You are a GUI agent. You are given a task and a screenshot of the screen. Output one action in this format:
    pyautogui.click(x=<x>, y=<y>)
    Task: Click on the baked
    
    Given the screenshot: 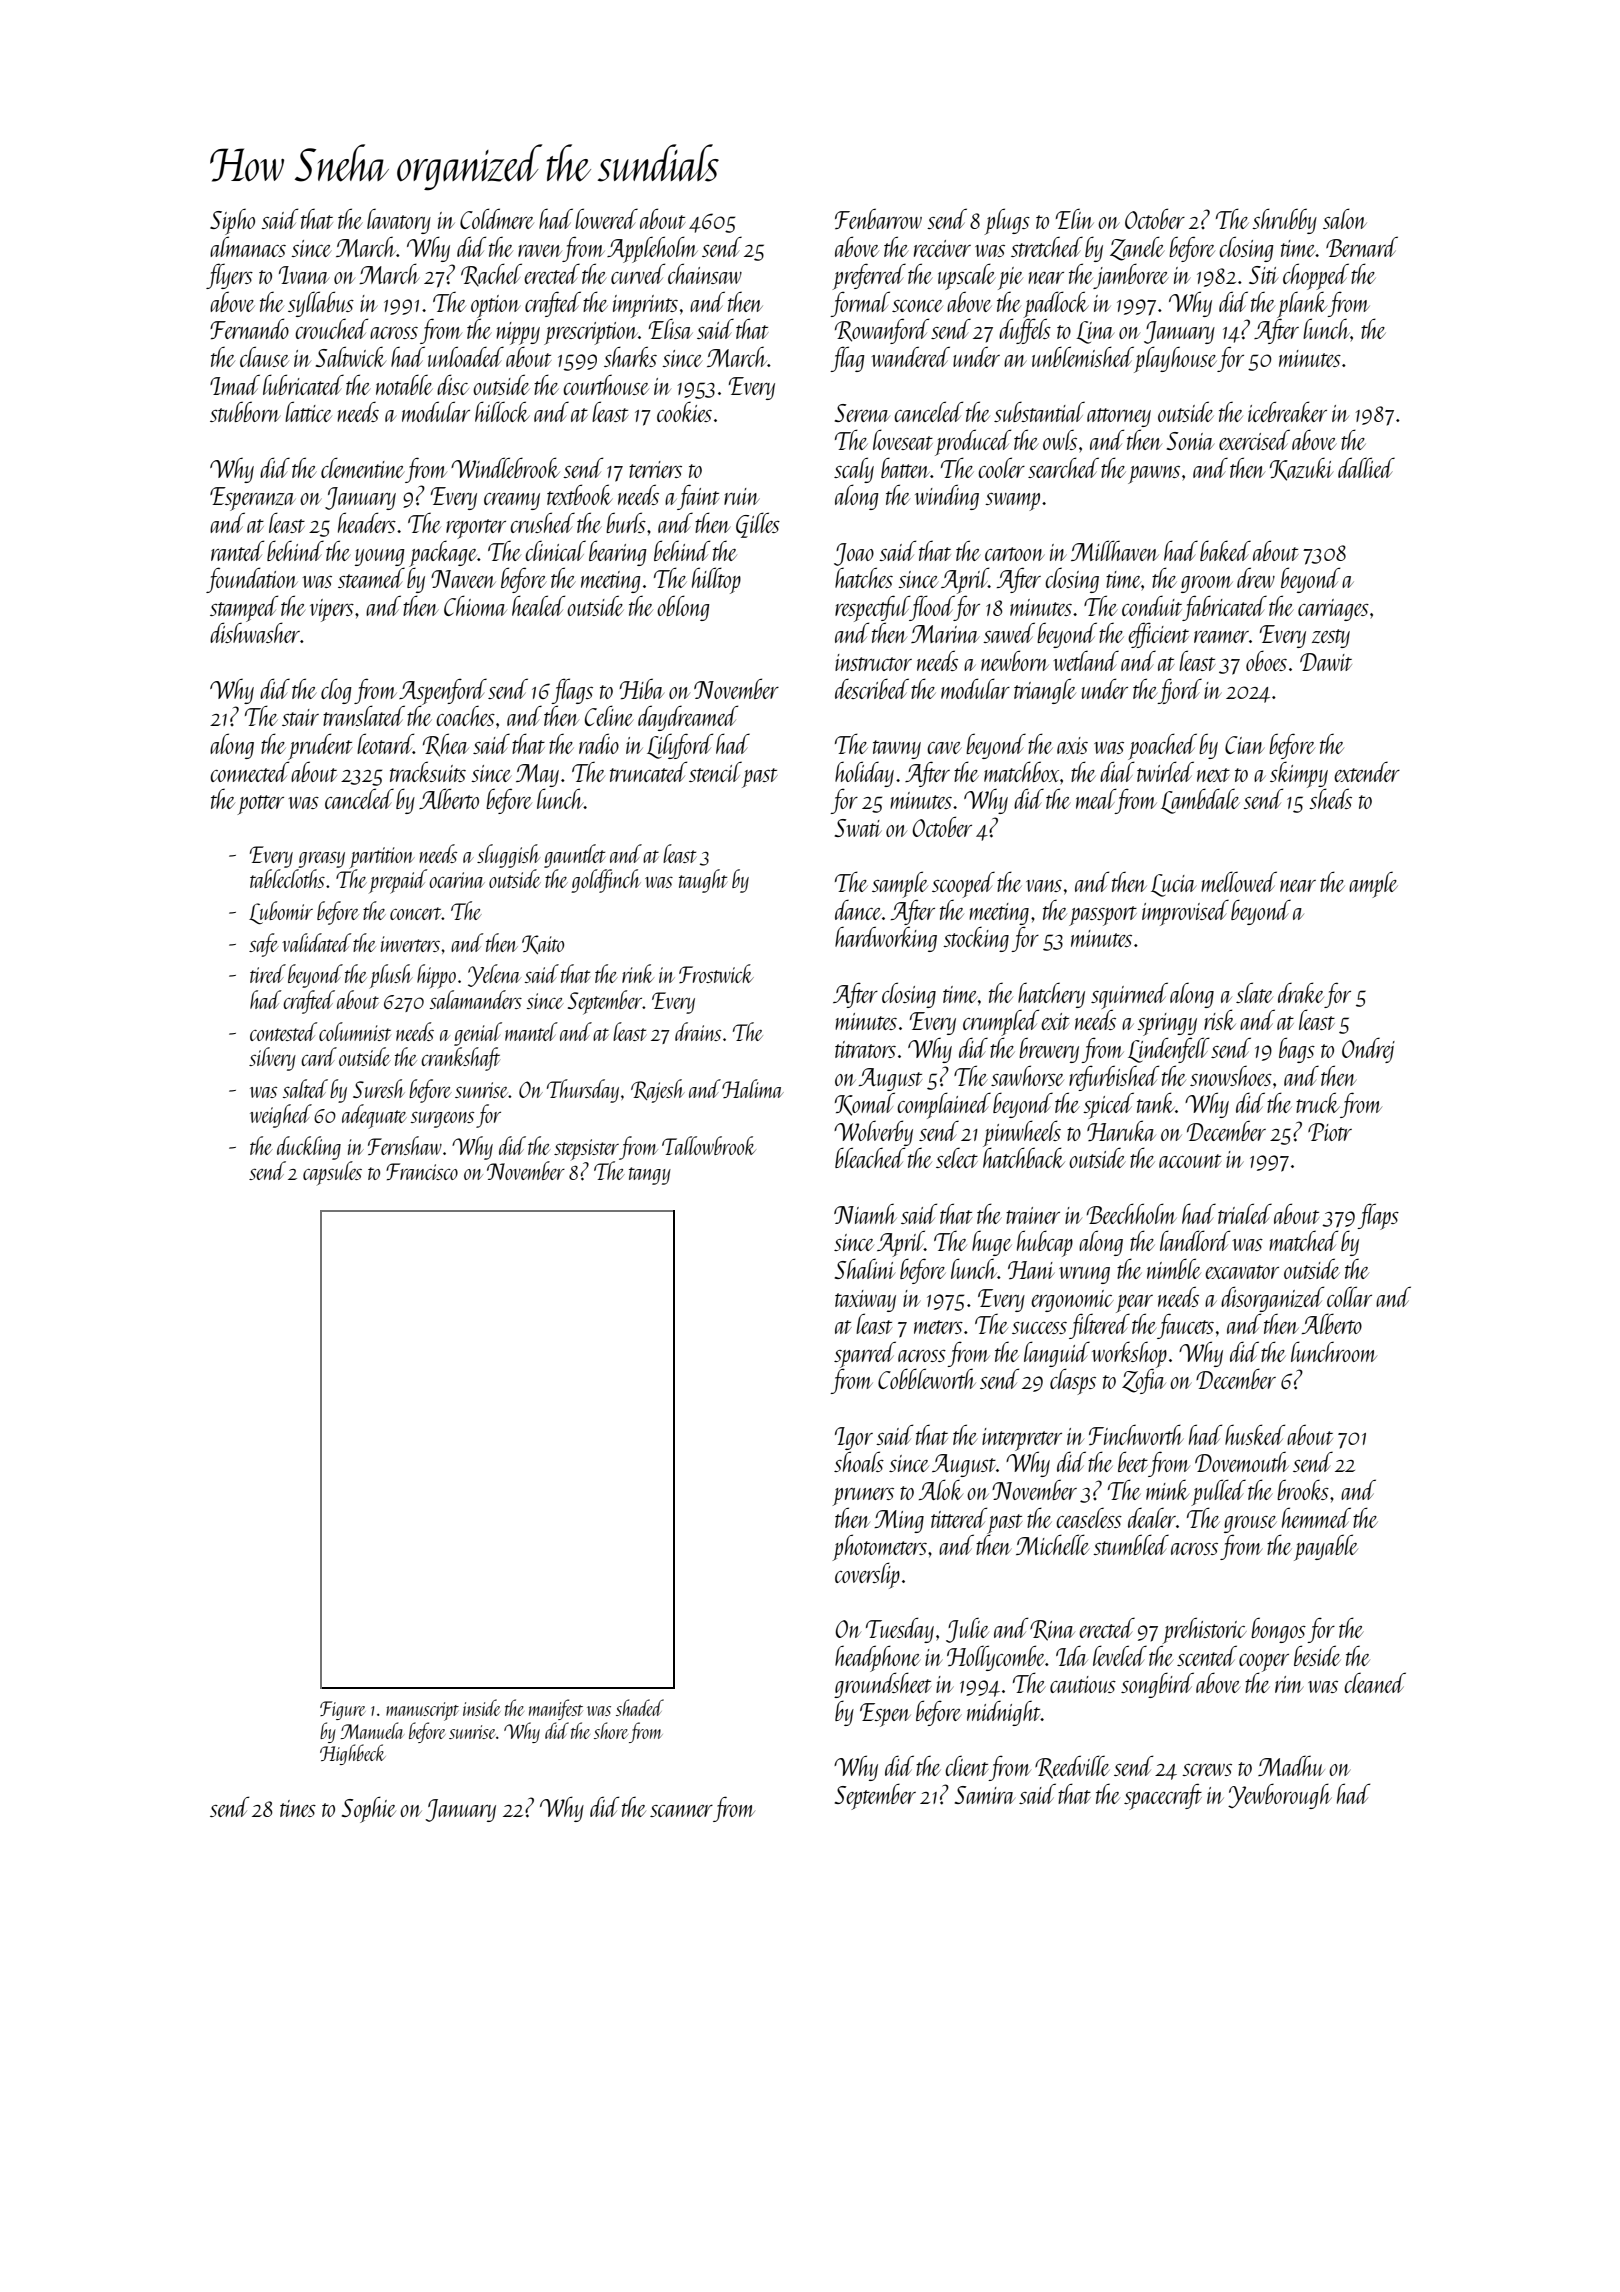 What is the action you would take?
    pyautogui.click(x=1225, y=550)
